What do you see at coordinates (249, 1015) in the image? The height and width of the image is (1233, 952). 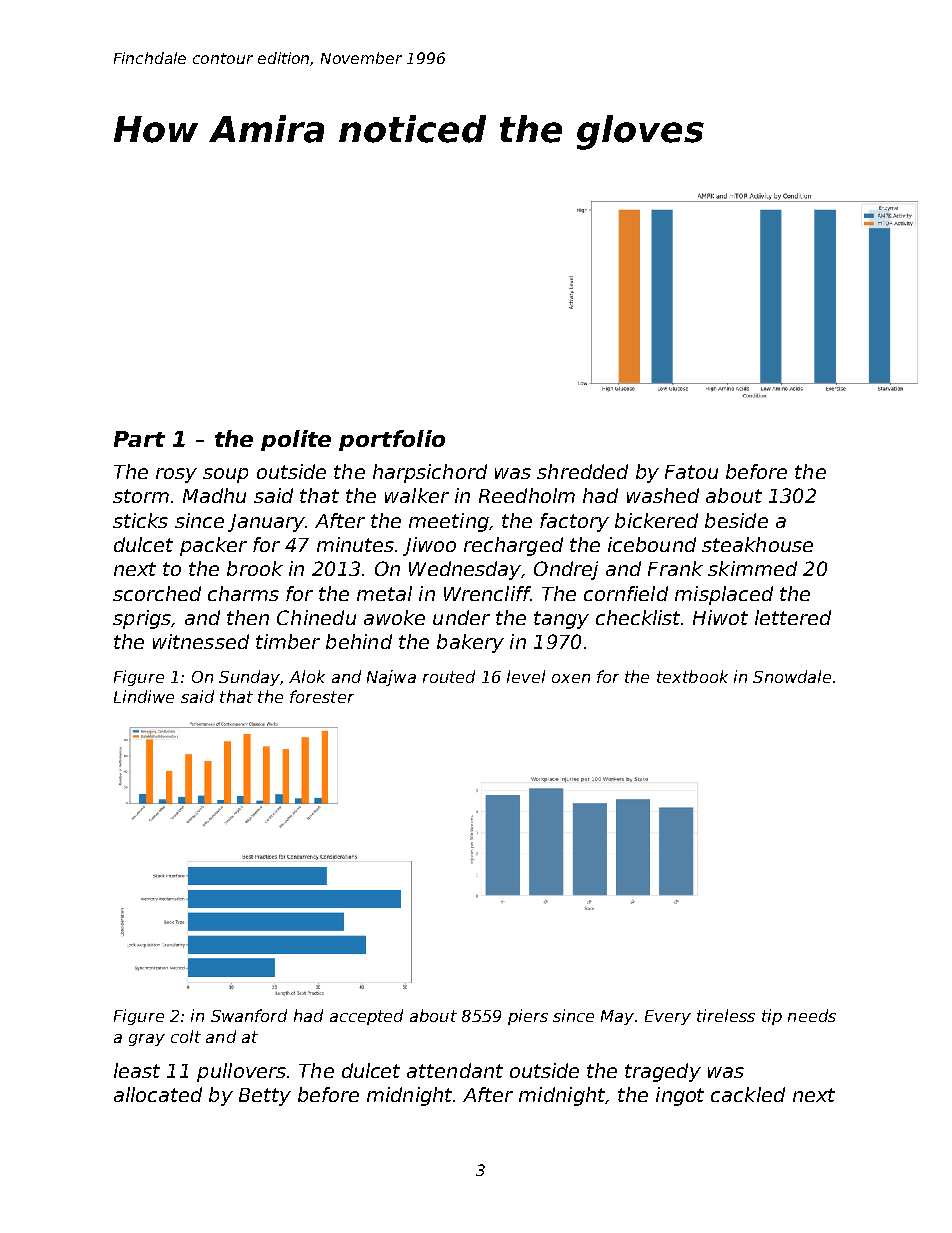 I see `Swanford` at bounding box center [249, 1015].
